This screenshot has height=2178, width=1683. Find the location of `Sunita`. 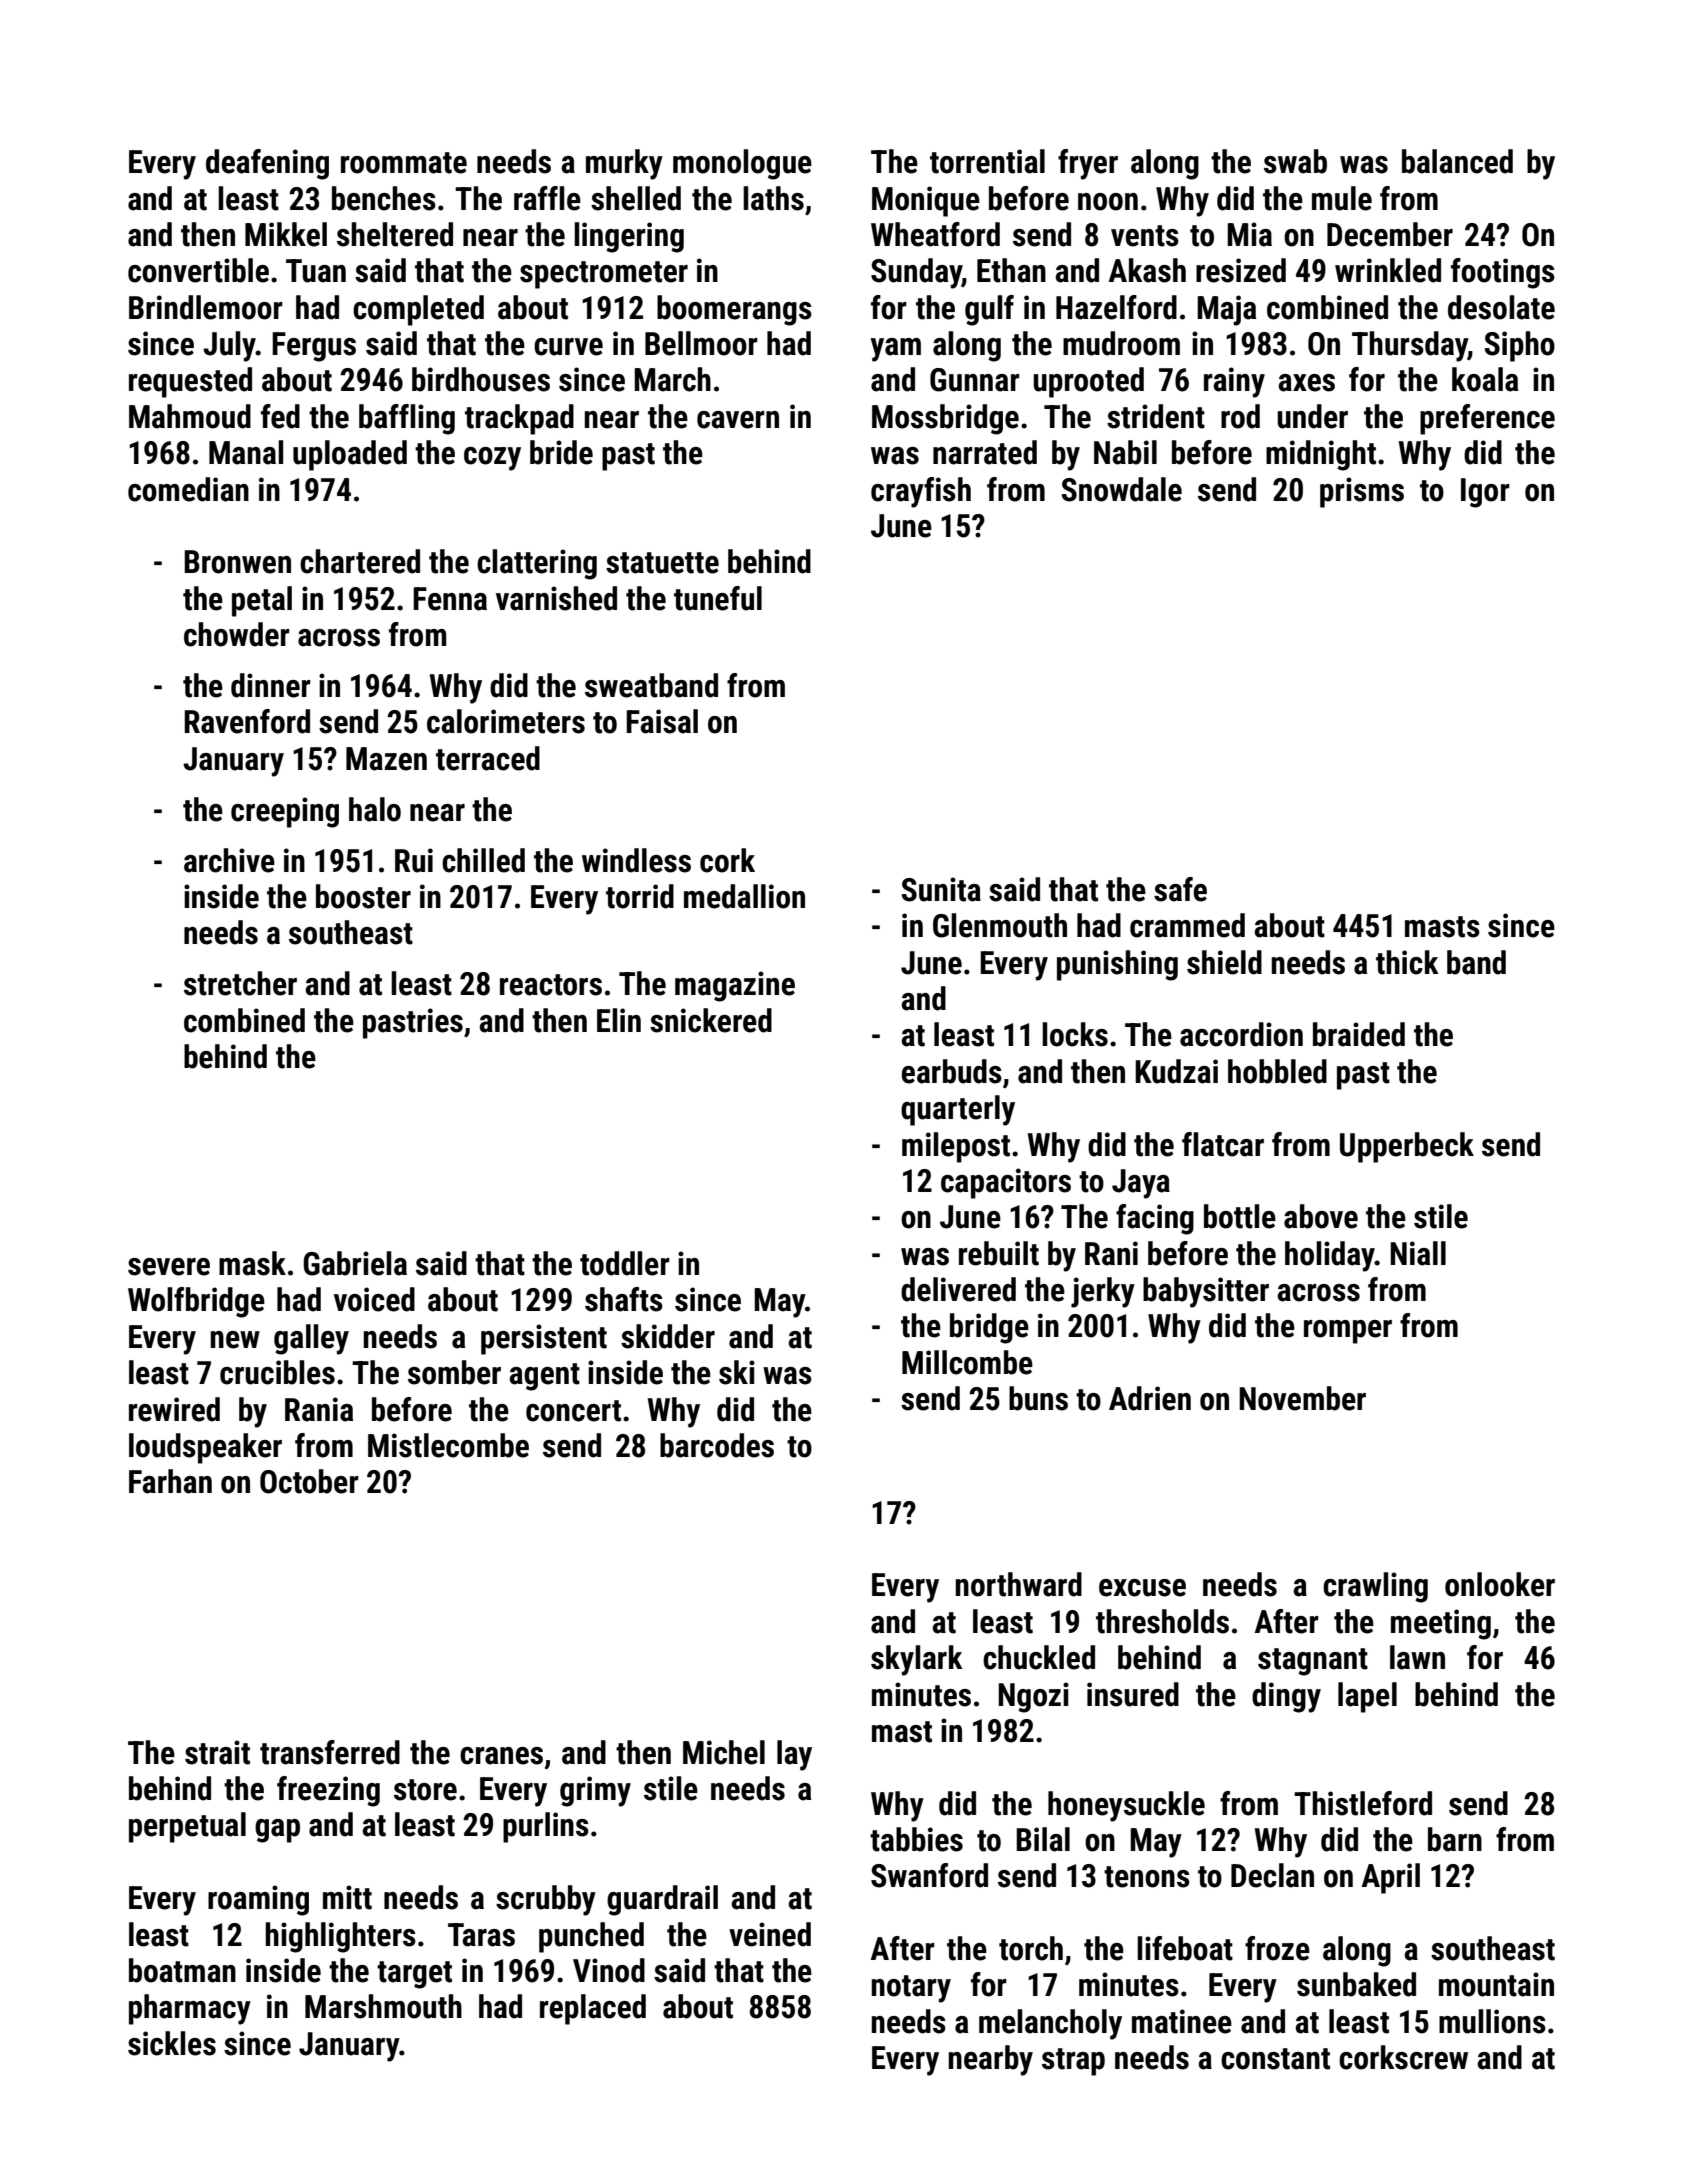

Sunita is located at coordinates (941, 889).
